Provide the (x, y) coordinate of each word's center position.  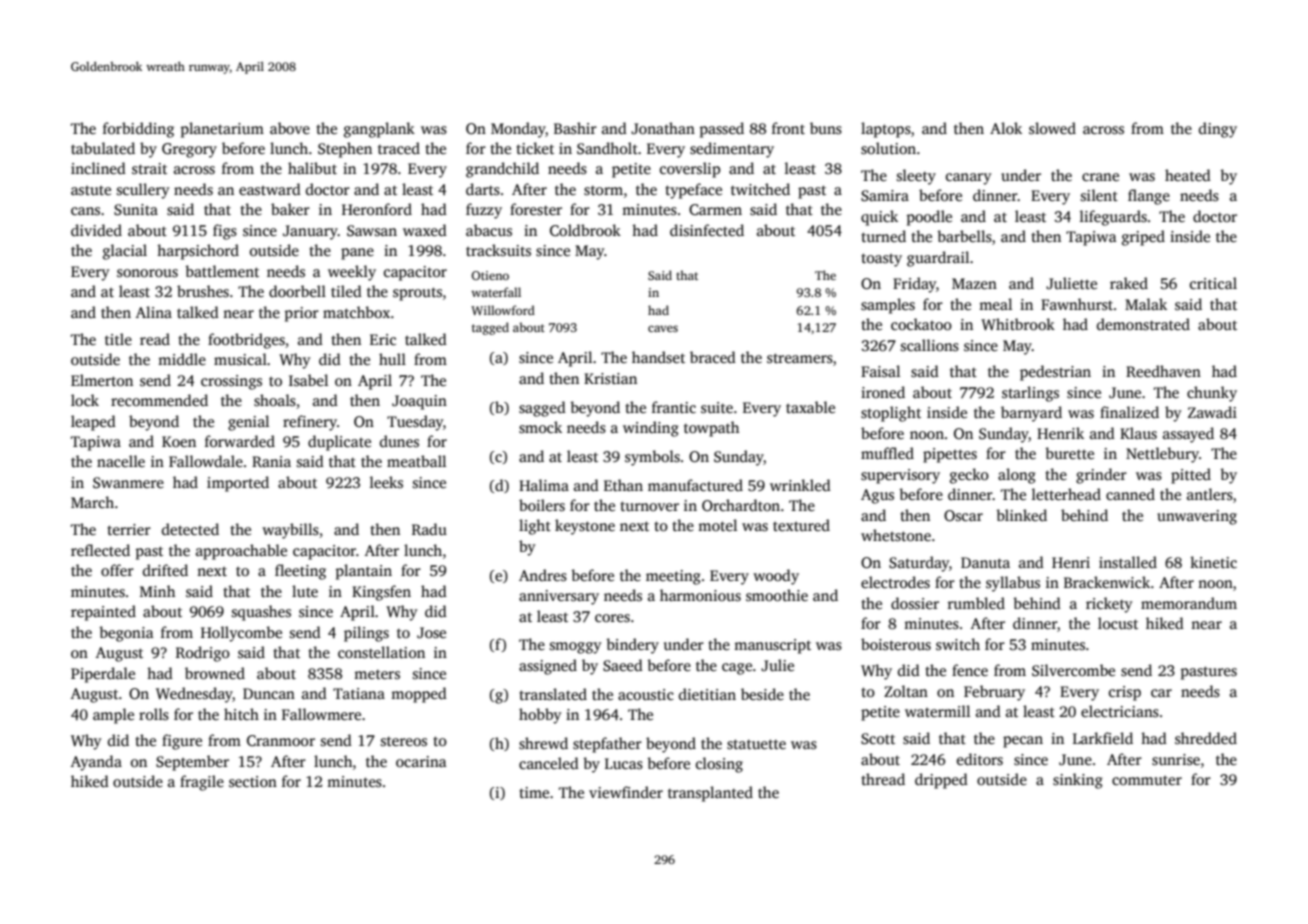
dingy (1218, 130)
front (788, 128)
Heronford (377, 209)
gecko (969, 476)
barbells (964, 236)
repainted (103, 613)
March (92, 502)
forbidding (138, 130)
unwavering (1197, 517)
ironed (883, 392)
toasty (881, 260)
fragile (202, 783)
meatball (416, 461)
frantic (674, 407)
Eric (383, 339)
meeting (673, 577)
